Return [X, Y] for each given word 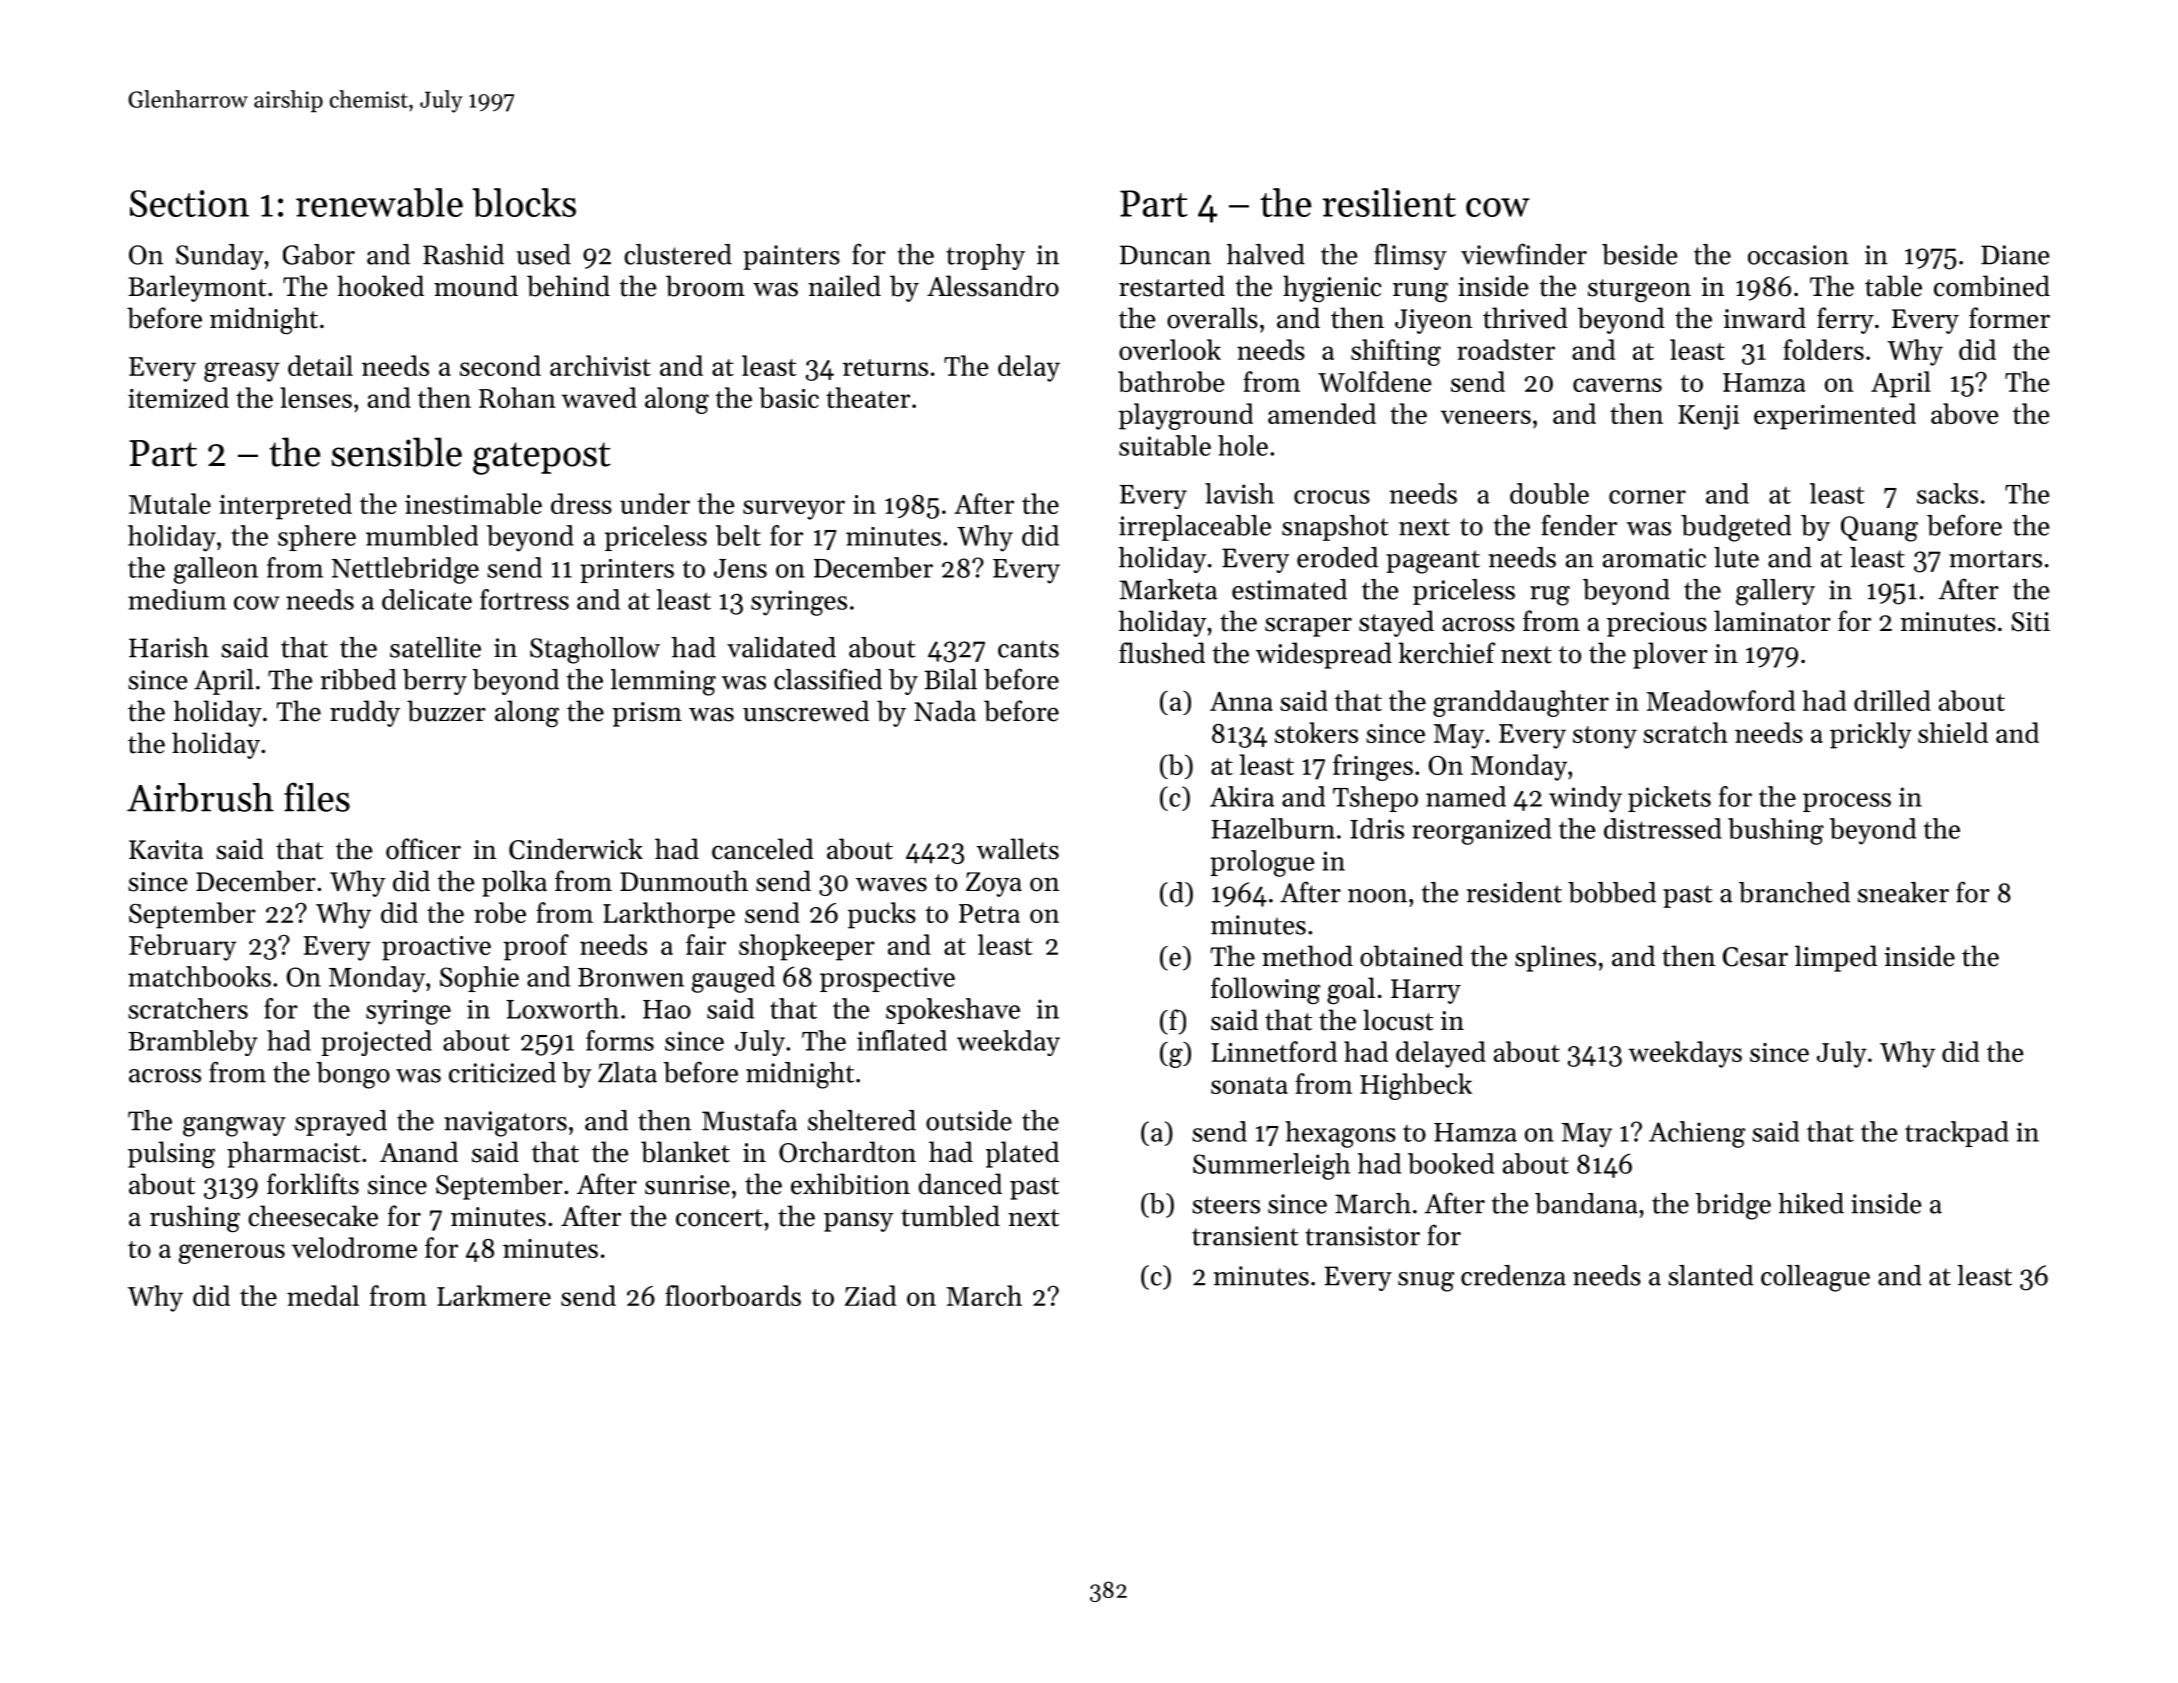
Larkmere [494, 1295]
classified [828, 679]
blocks [524, 202]
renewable [379, 202]
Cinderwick [576, 849]
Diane [2015, 255]
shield [1953, 732]
